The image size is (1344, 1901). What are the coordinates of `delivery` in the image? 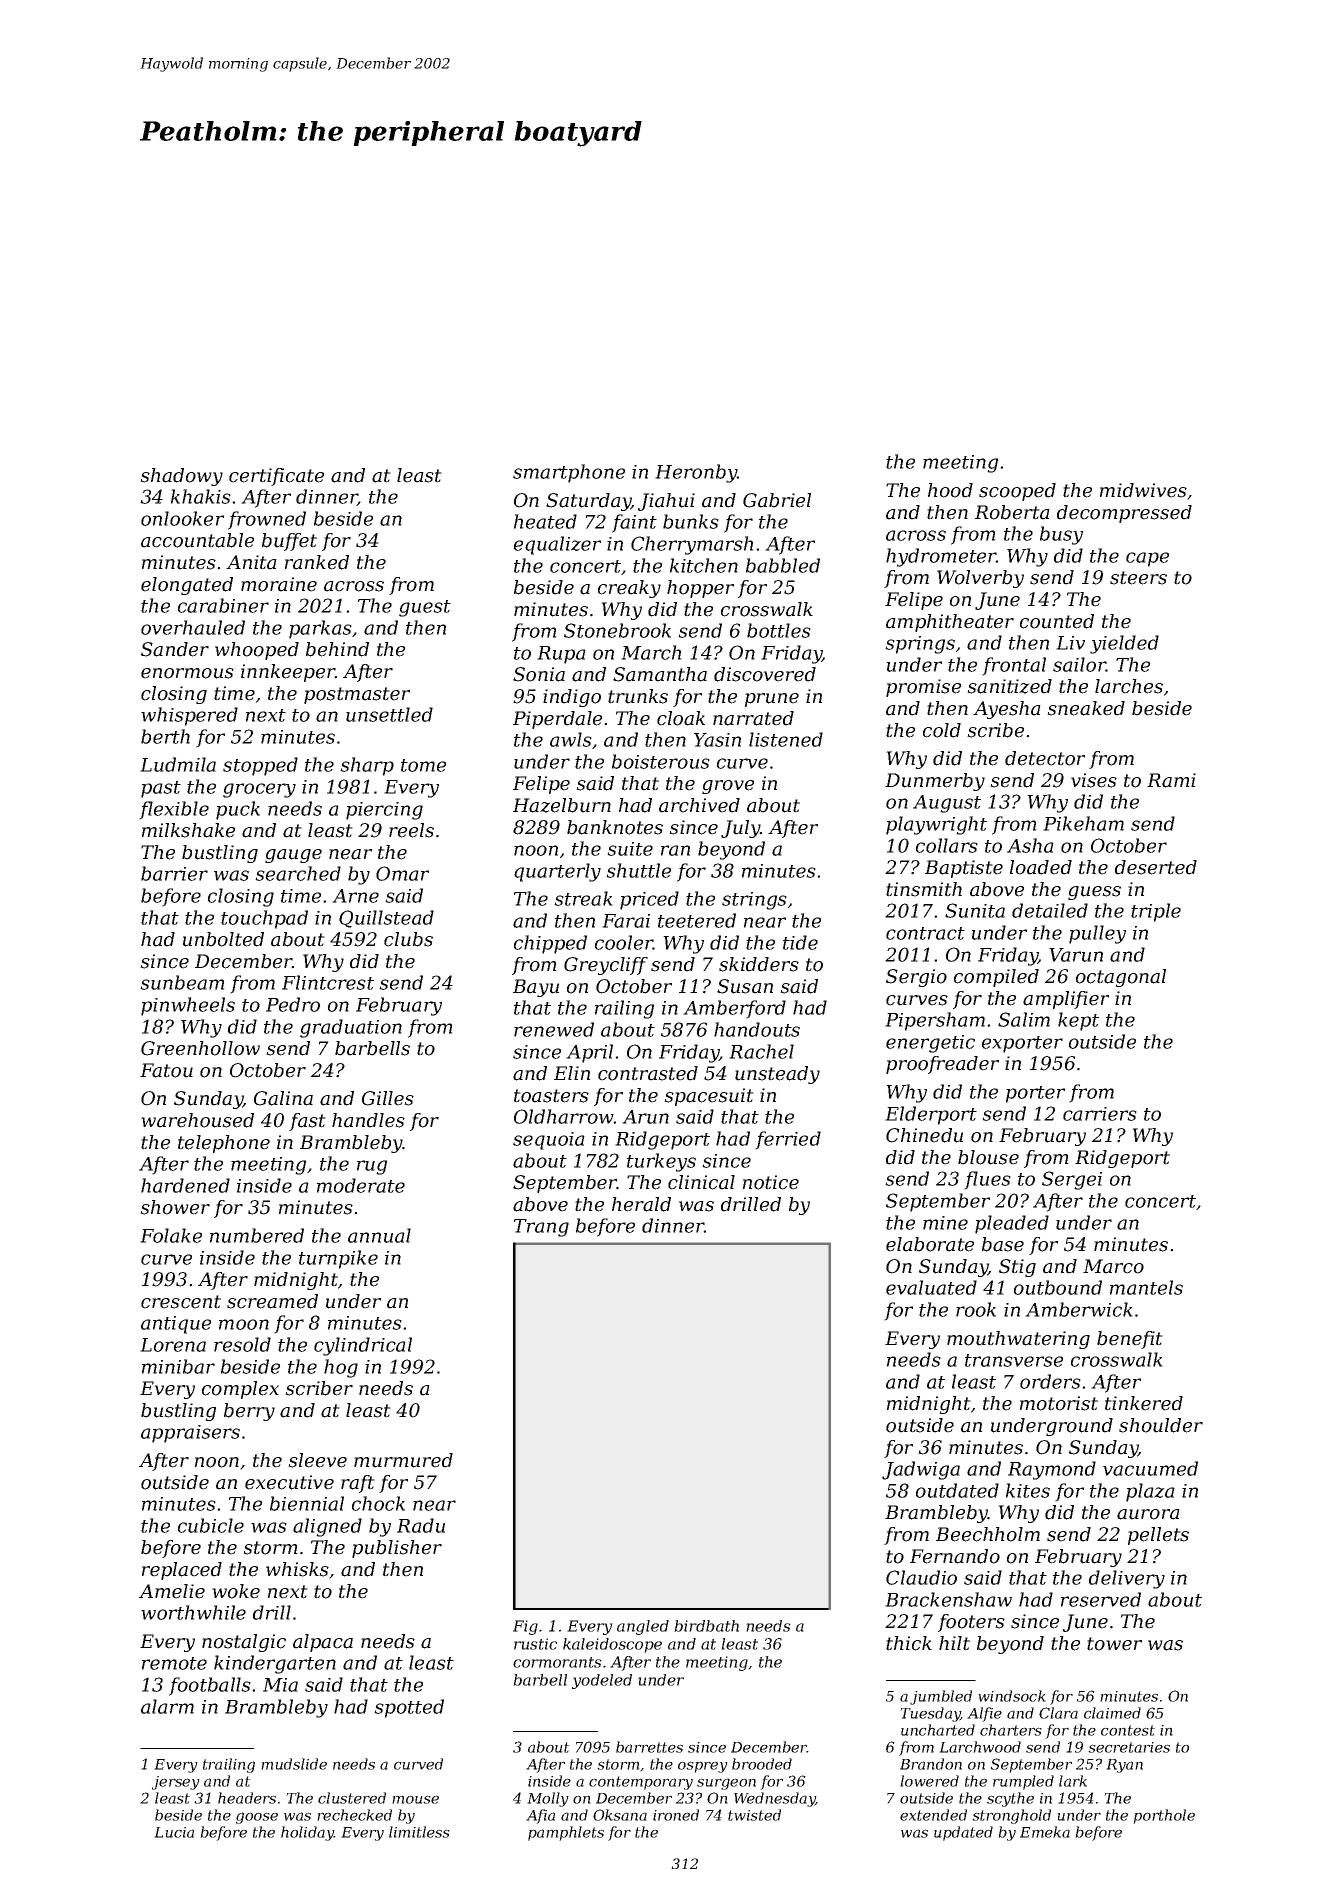 It's located at (1127, 1579).
